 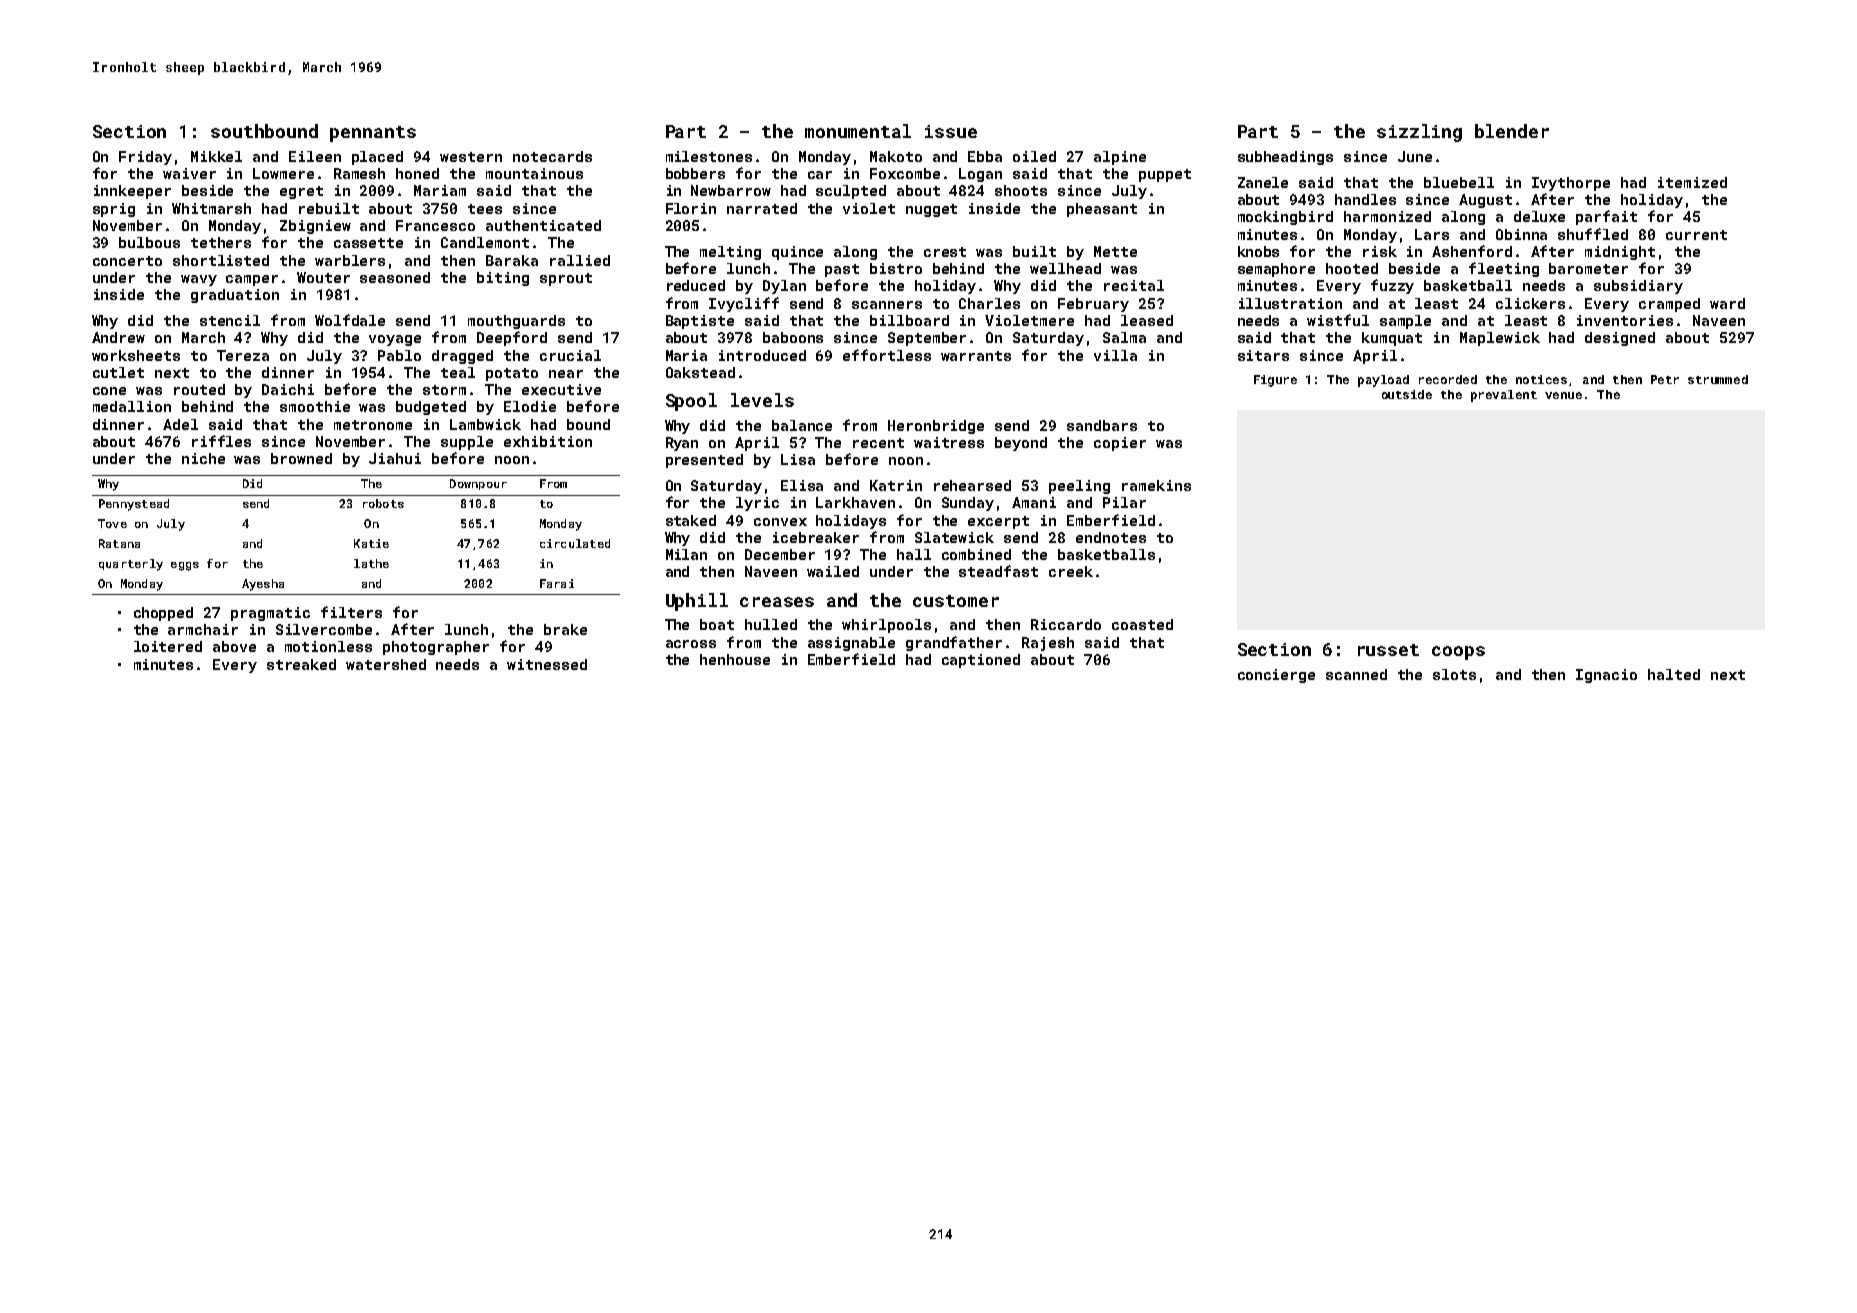 What do you see at coordinates (858, 131) in the page?
I see `monumental` at bounding box center [858, 131].
